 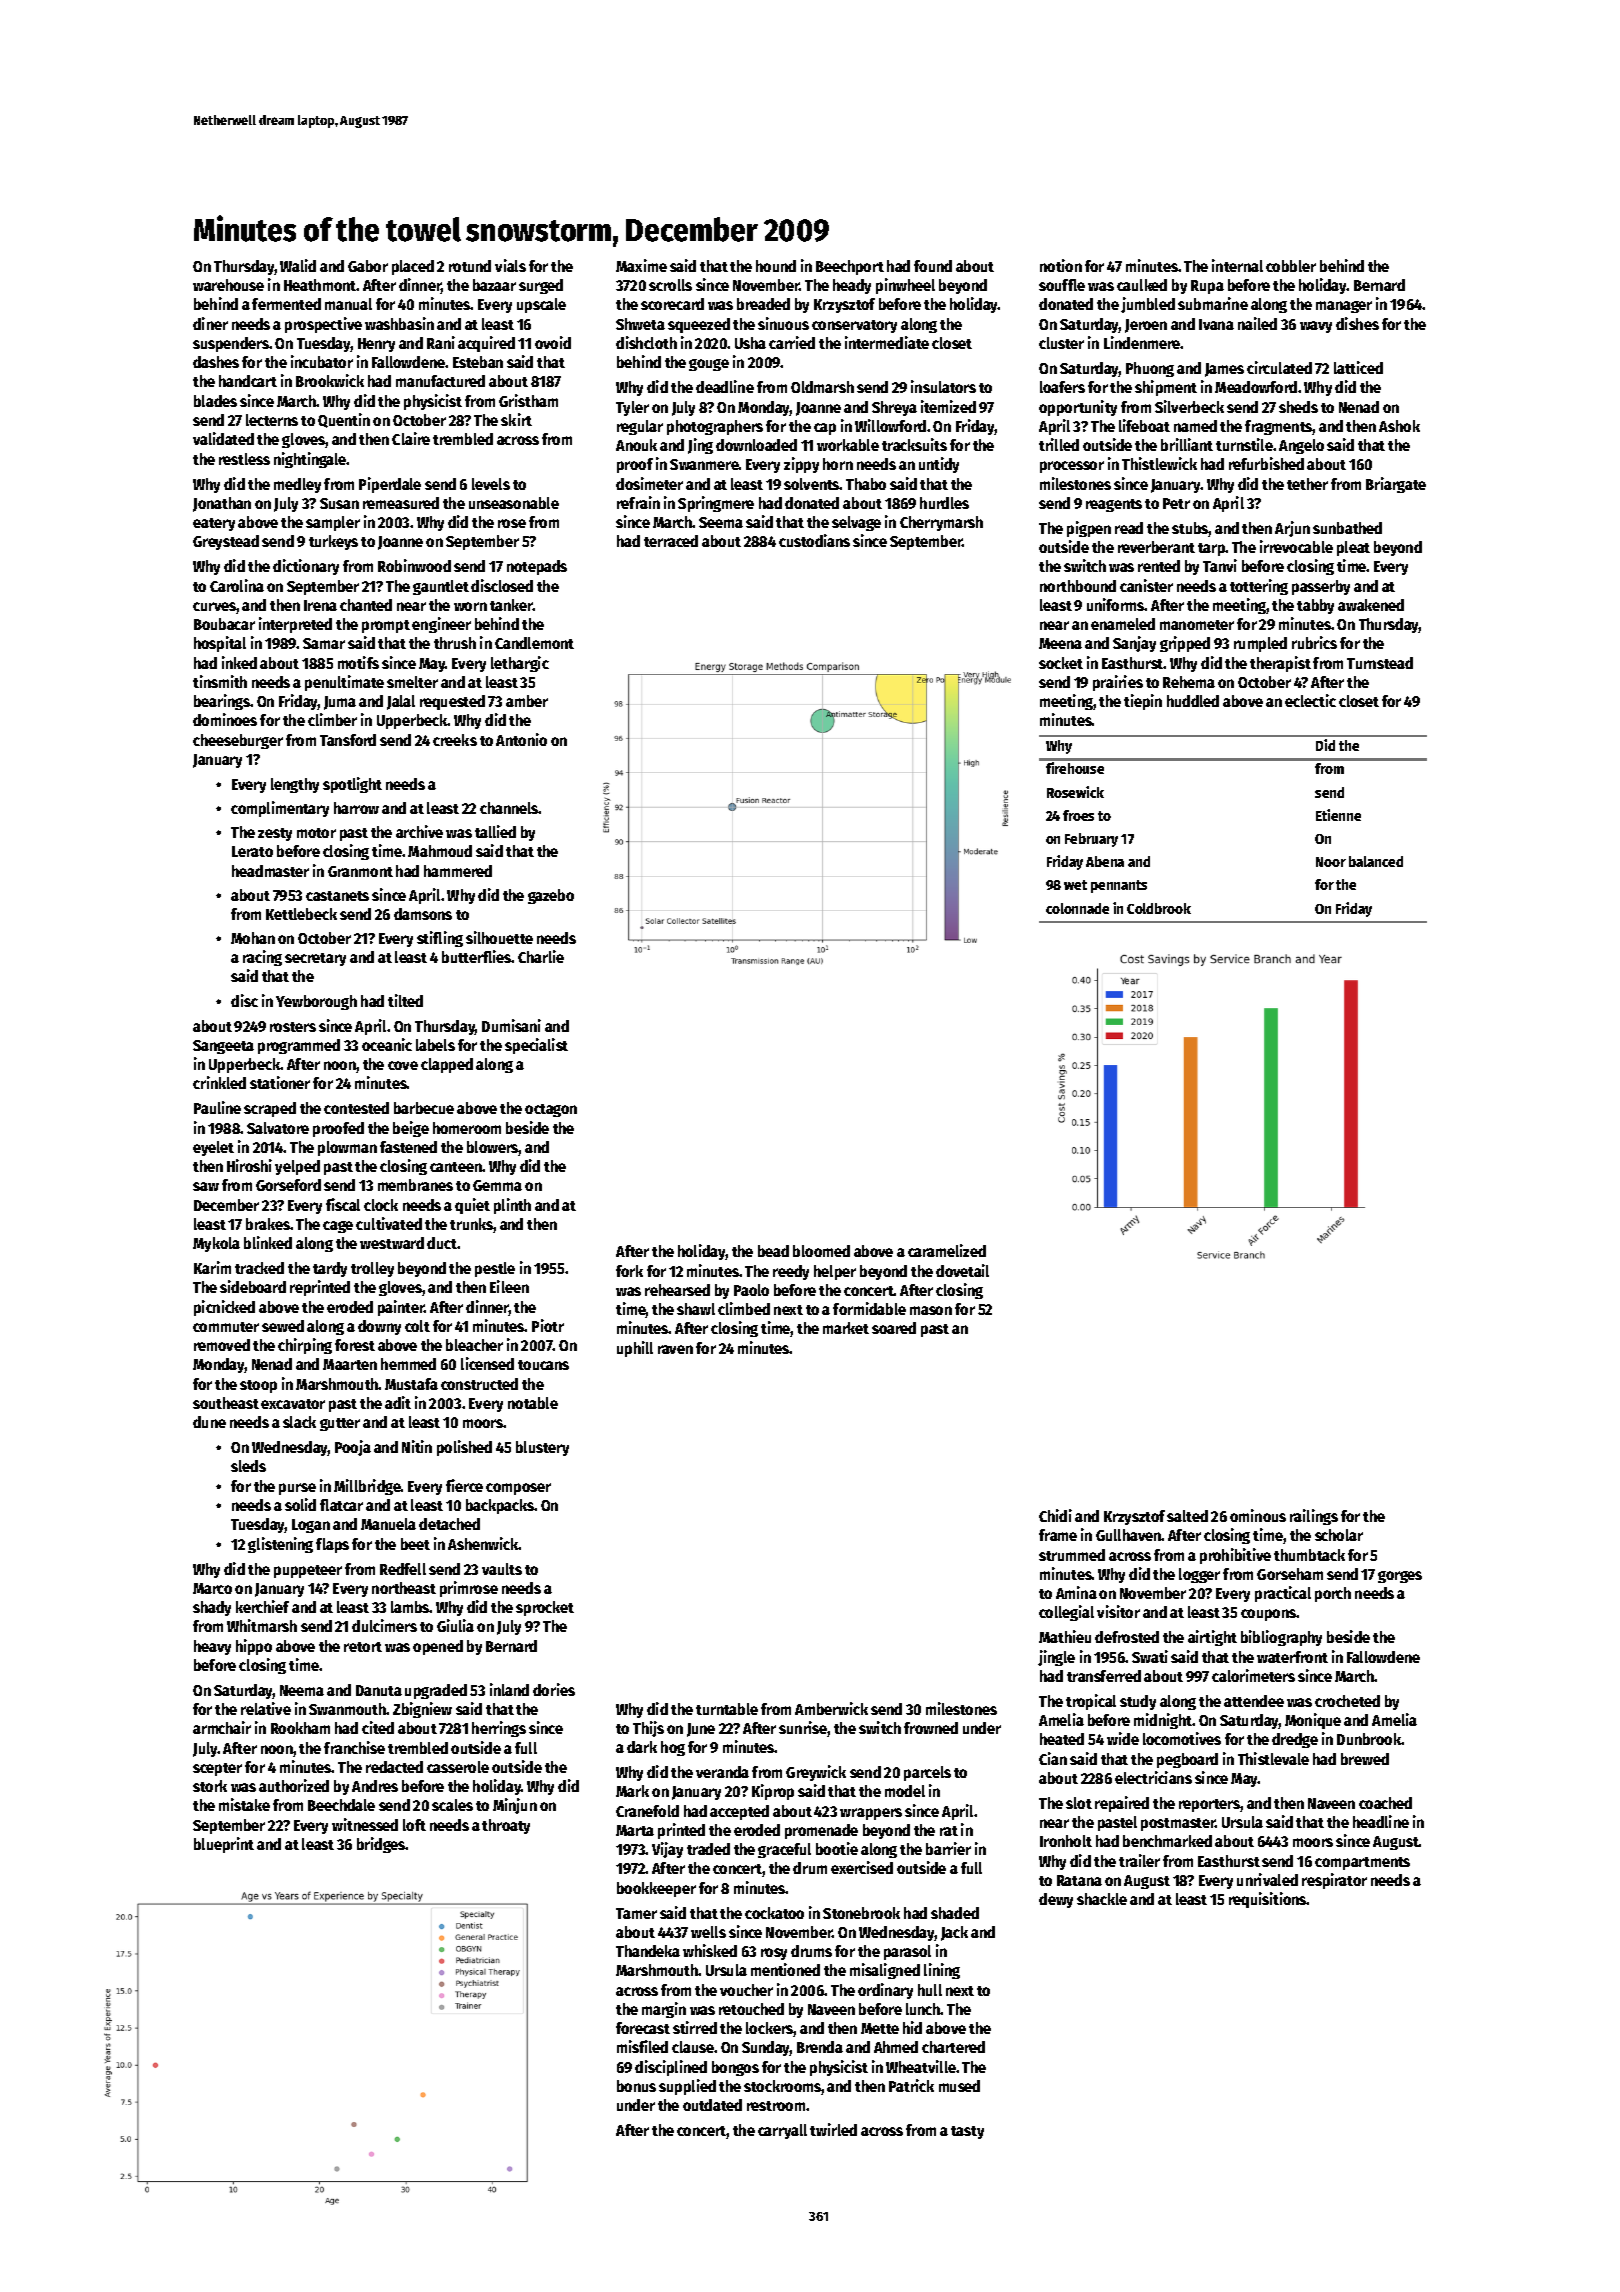 I want to click on raven, so click(x=675, y=1349).
